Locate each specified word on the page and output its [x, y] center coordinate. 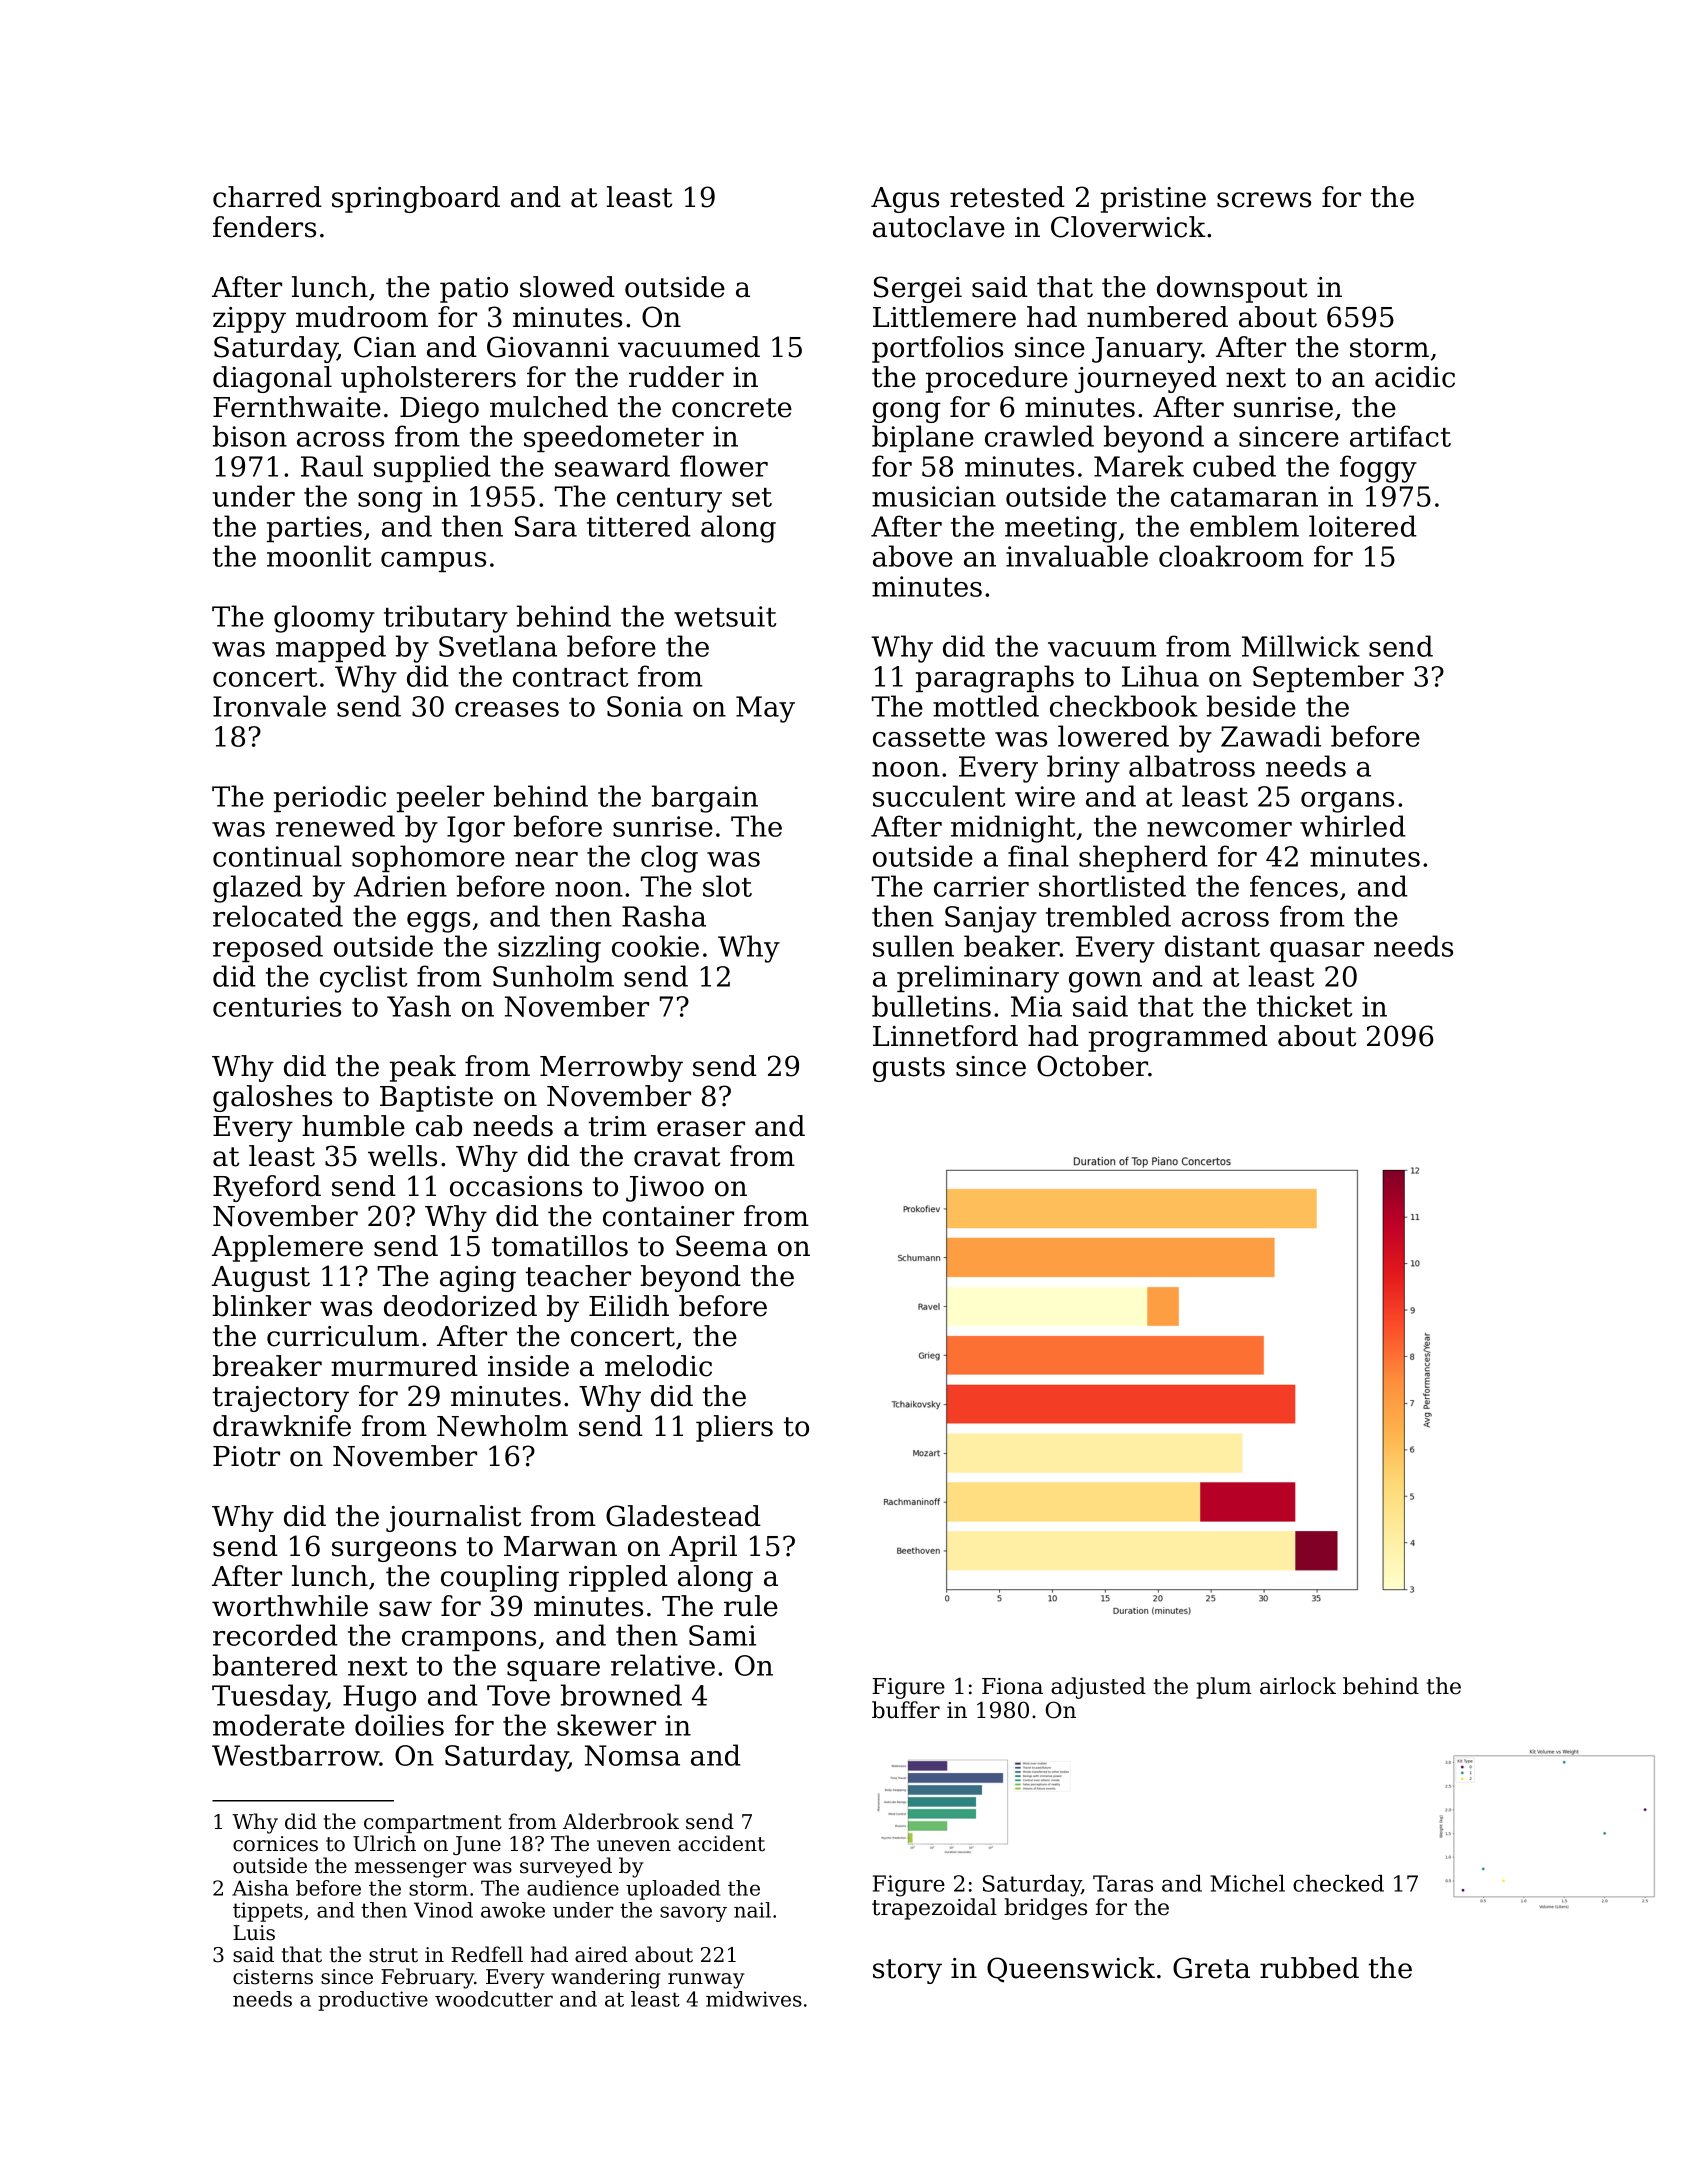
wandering [605, 1978]
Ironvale [269, 706]
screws [1264, 200]
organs [1347, 802]
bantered [275, 1665]
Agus [905, 200]
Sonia [645, 706]
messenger [410, 1870]
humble [353, 1126]
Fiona [1012, 1686]
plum [1224, 1688]
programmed [1178, 1038]
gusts [909, 1069]
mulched [549, 407]
